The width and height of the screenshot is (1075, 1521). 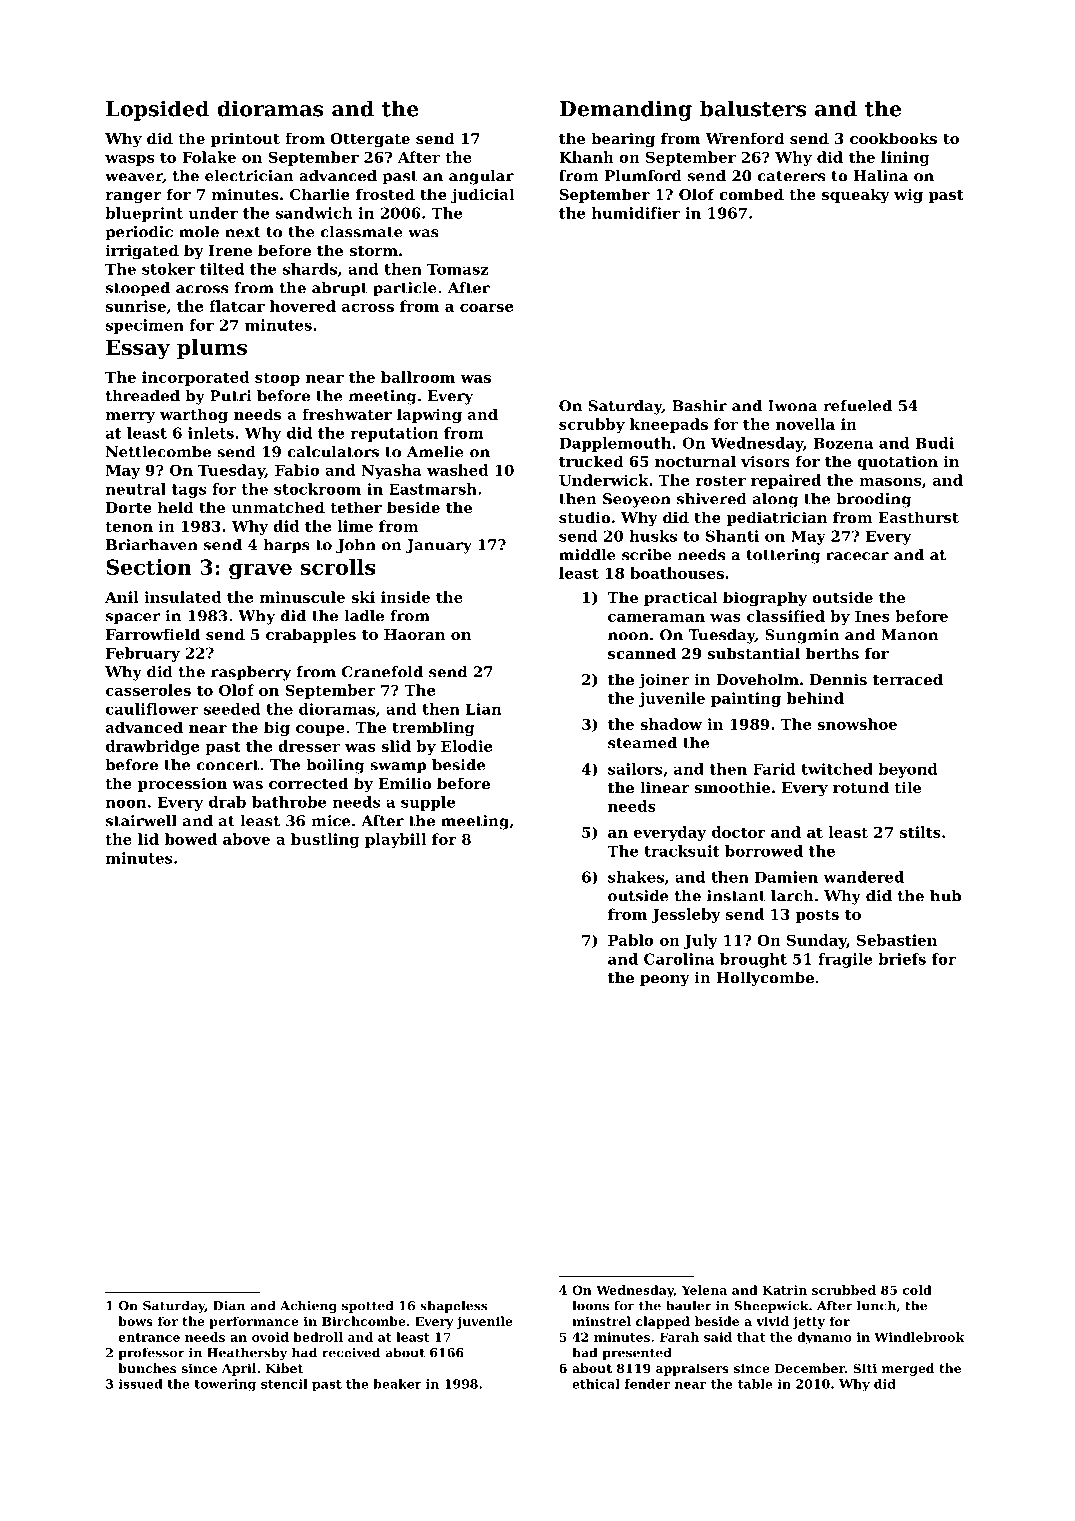 I want to click on shakes, so click(x=636, y=877).
